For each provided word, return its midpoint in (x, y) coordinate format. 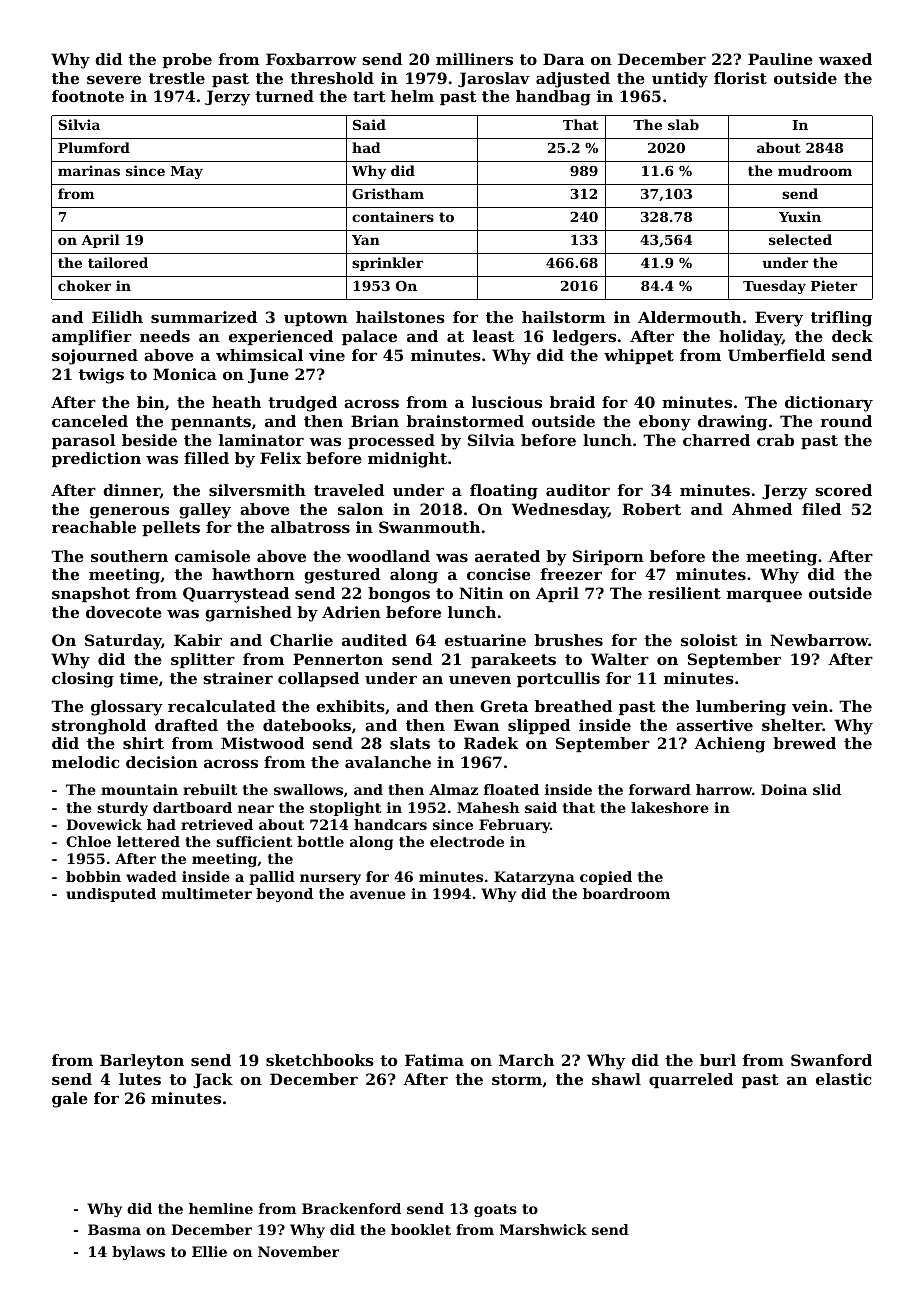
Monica (185, 374)
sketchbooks (320, 1060)
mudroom (815, 170)
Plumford (94, 147)
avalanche (388, 762)
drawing (732, 423)
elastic (843, 1079)
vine (327, 355)
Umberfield (776, 355)
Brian (375, 421)
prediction (96, 459)
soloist (709, 640)
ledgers (584, 338)
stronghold (99, 727)
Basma (114, 1229)
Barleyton (142, 1062)
